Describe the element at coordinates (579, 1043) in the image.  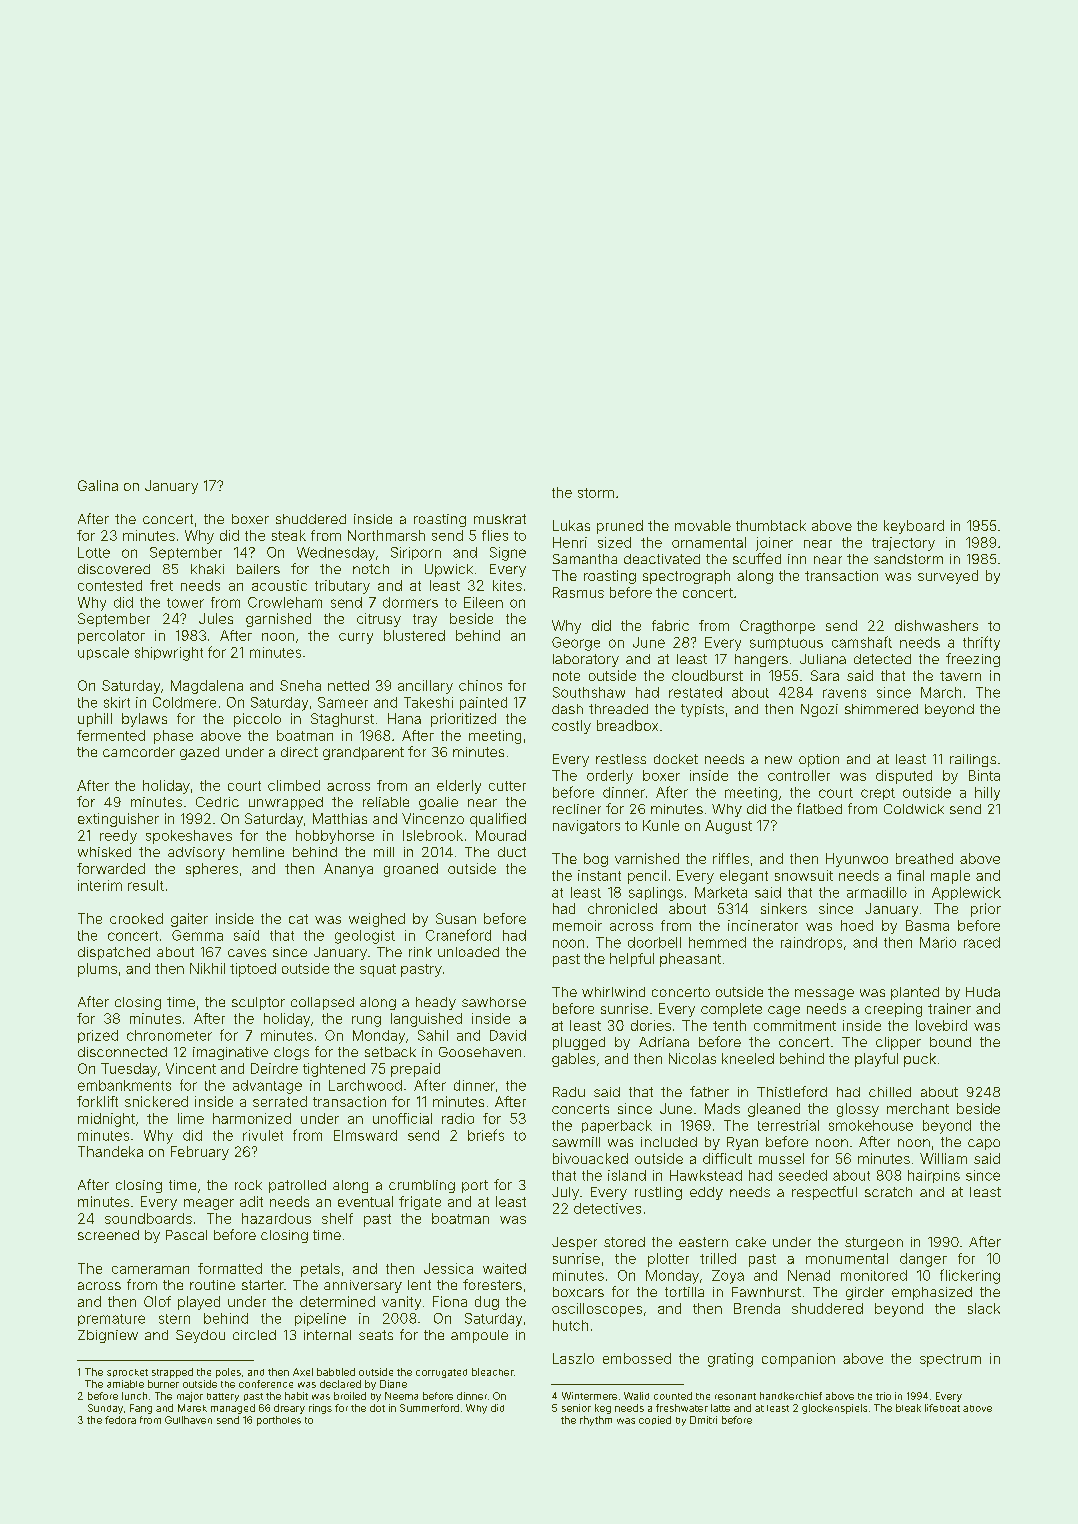
I see `plugged` at that location.
